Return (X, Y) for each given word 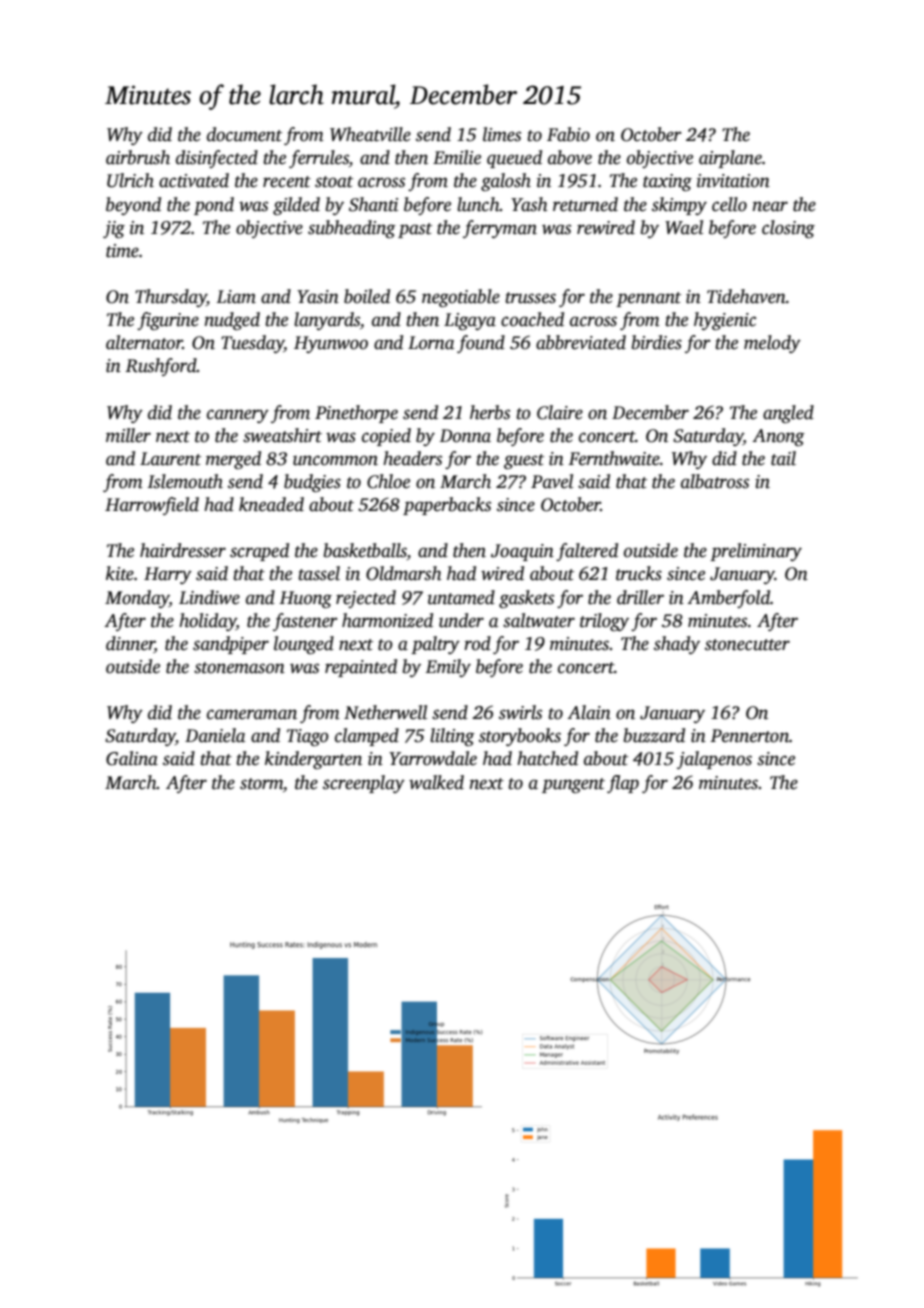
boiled (367, 296)
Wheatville (370, 134)
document (244, 134)
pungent (573, 785)
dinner (130, 644)
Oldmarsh (404, 573)
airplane (730, 159)
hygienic (725, 321)
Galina (132, 758)
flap (623, 784)
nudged (232, 321)
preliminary (756, 552)
